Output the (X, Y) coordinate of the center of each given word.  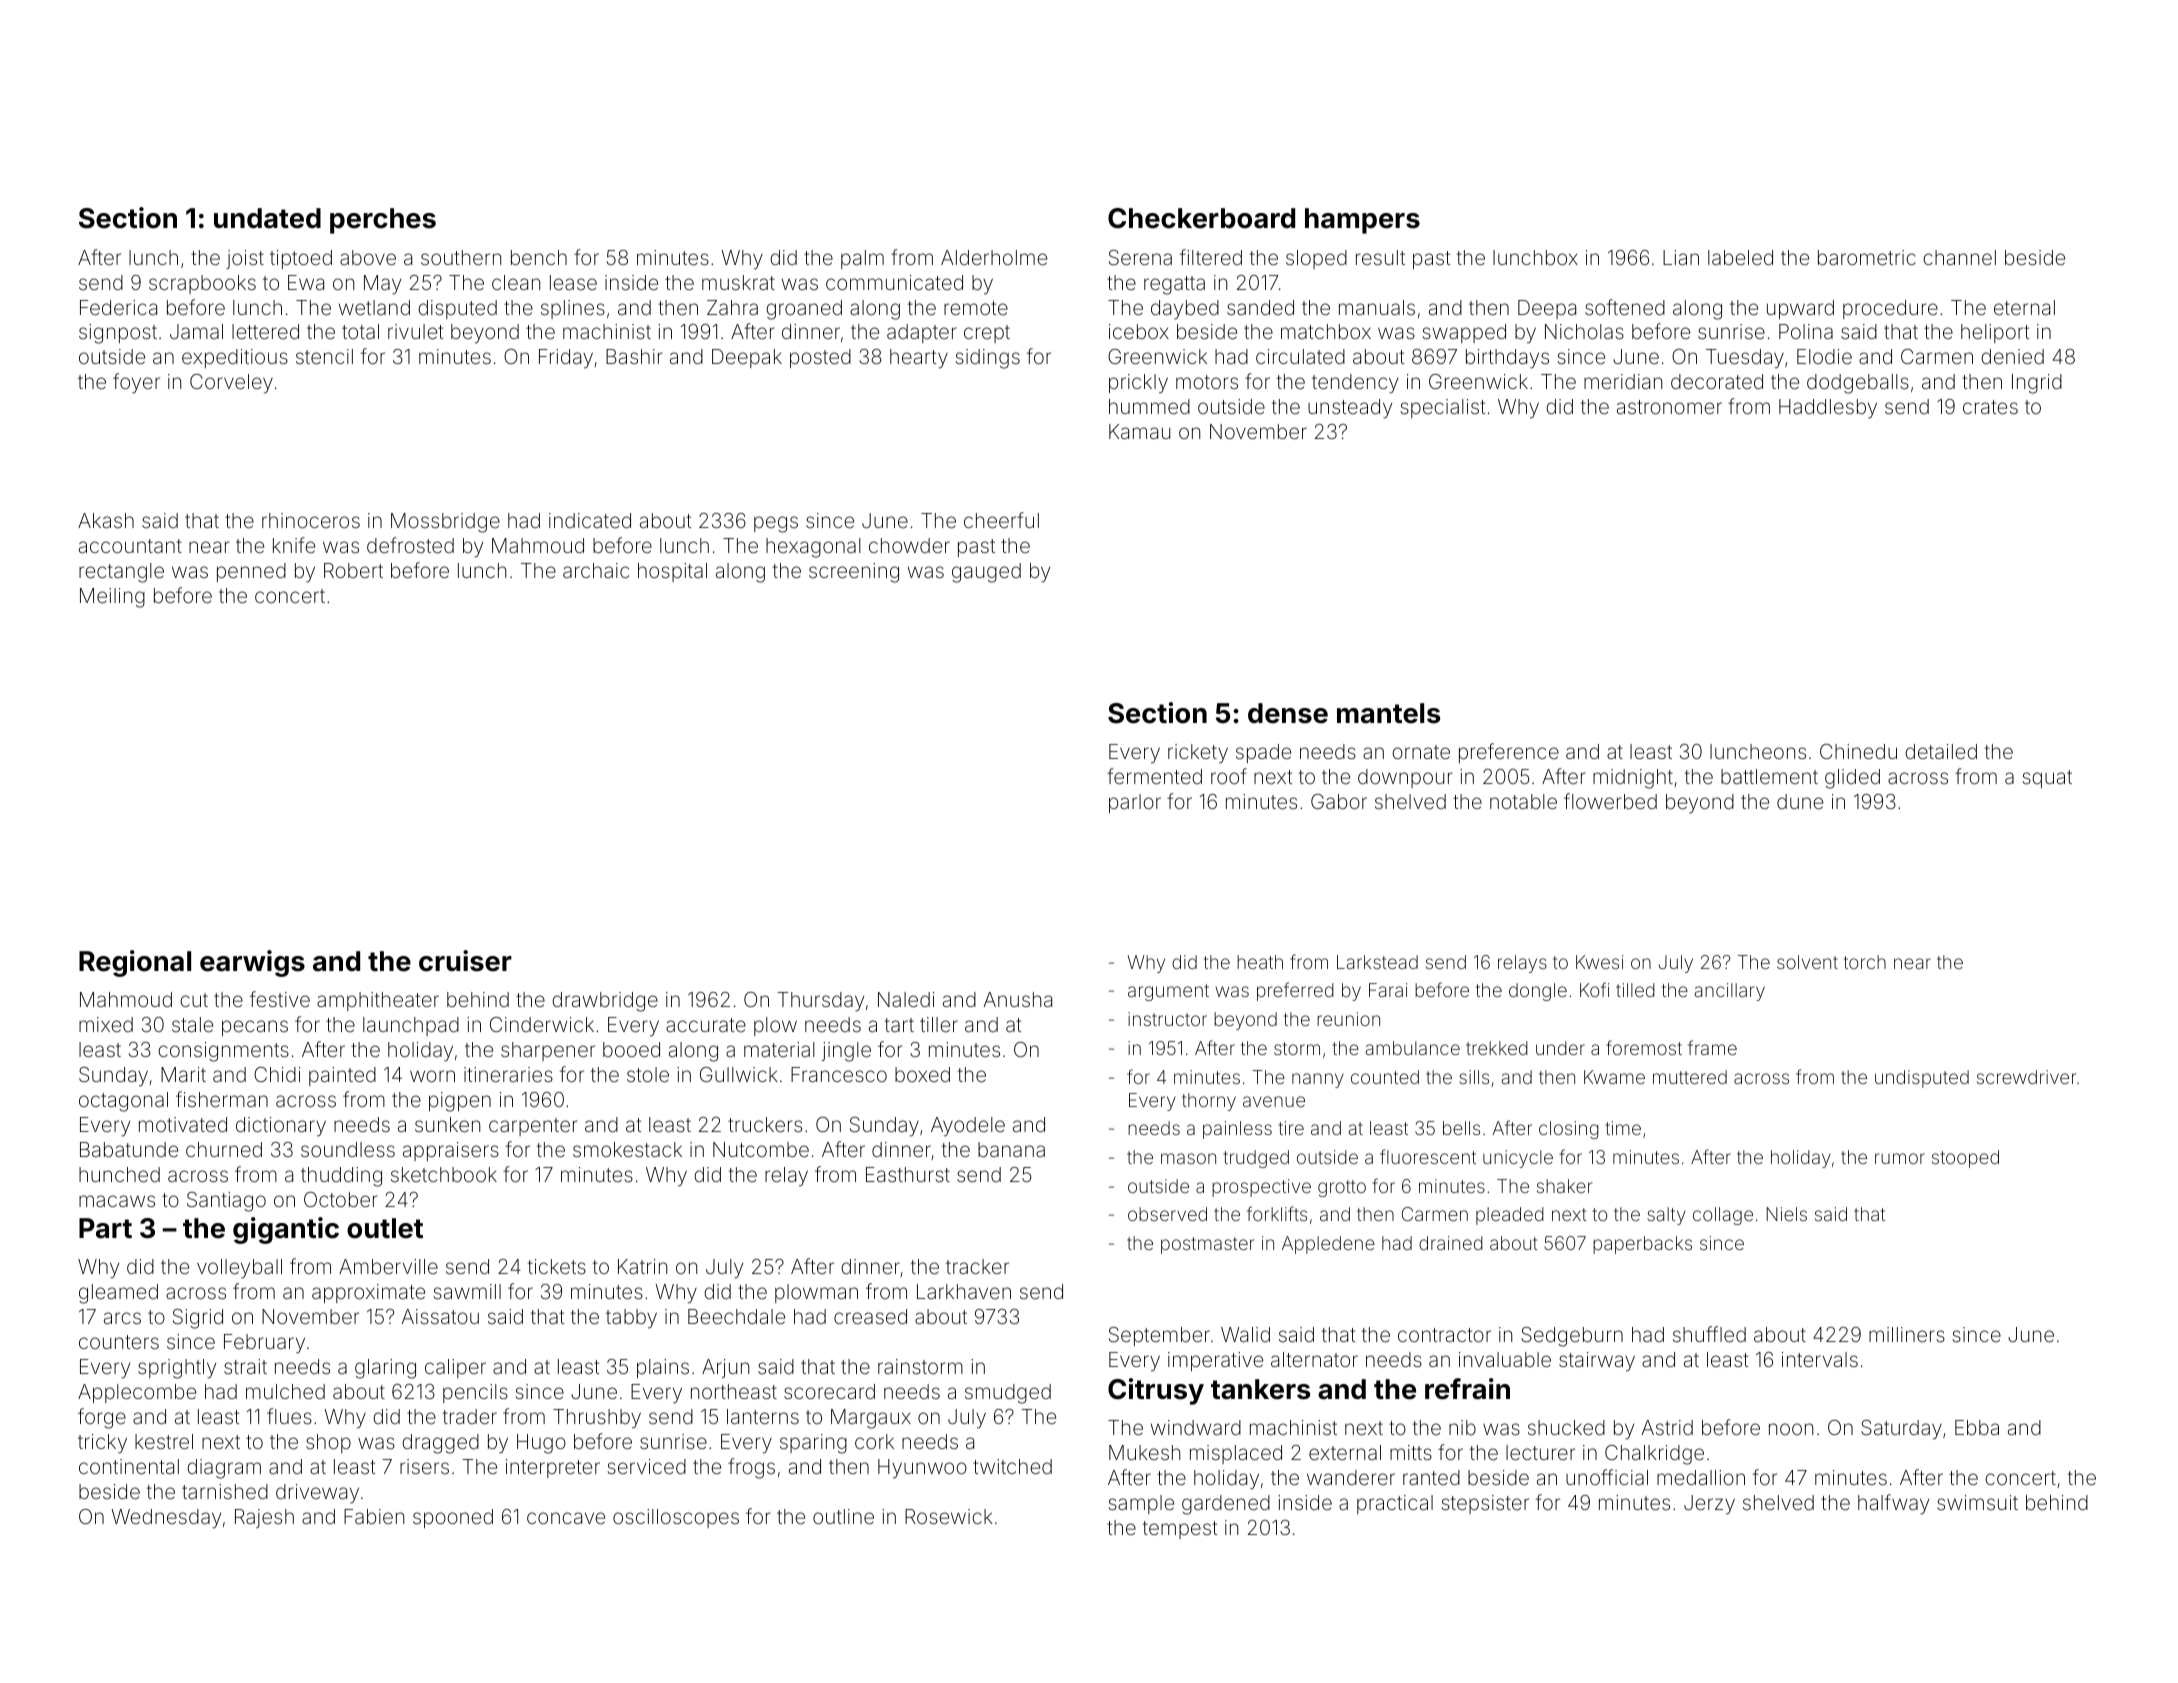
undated (267, 218)
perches (383, 221)
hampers (1362, 221)
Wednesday (166, 1519)
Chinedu (1858, 751)
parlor (1135, 803)
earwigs (252, 963)
